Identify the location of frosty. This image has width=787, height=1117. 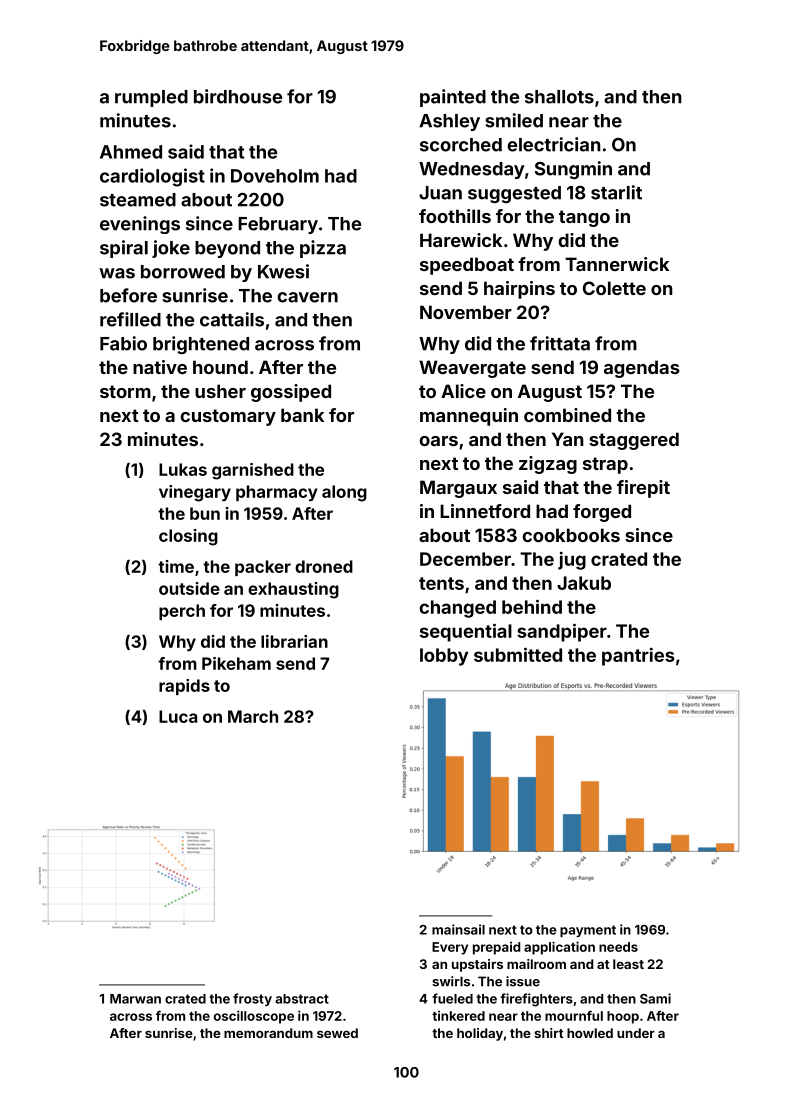
(252, 999).
